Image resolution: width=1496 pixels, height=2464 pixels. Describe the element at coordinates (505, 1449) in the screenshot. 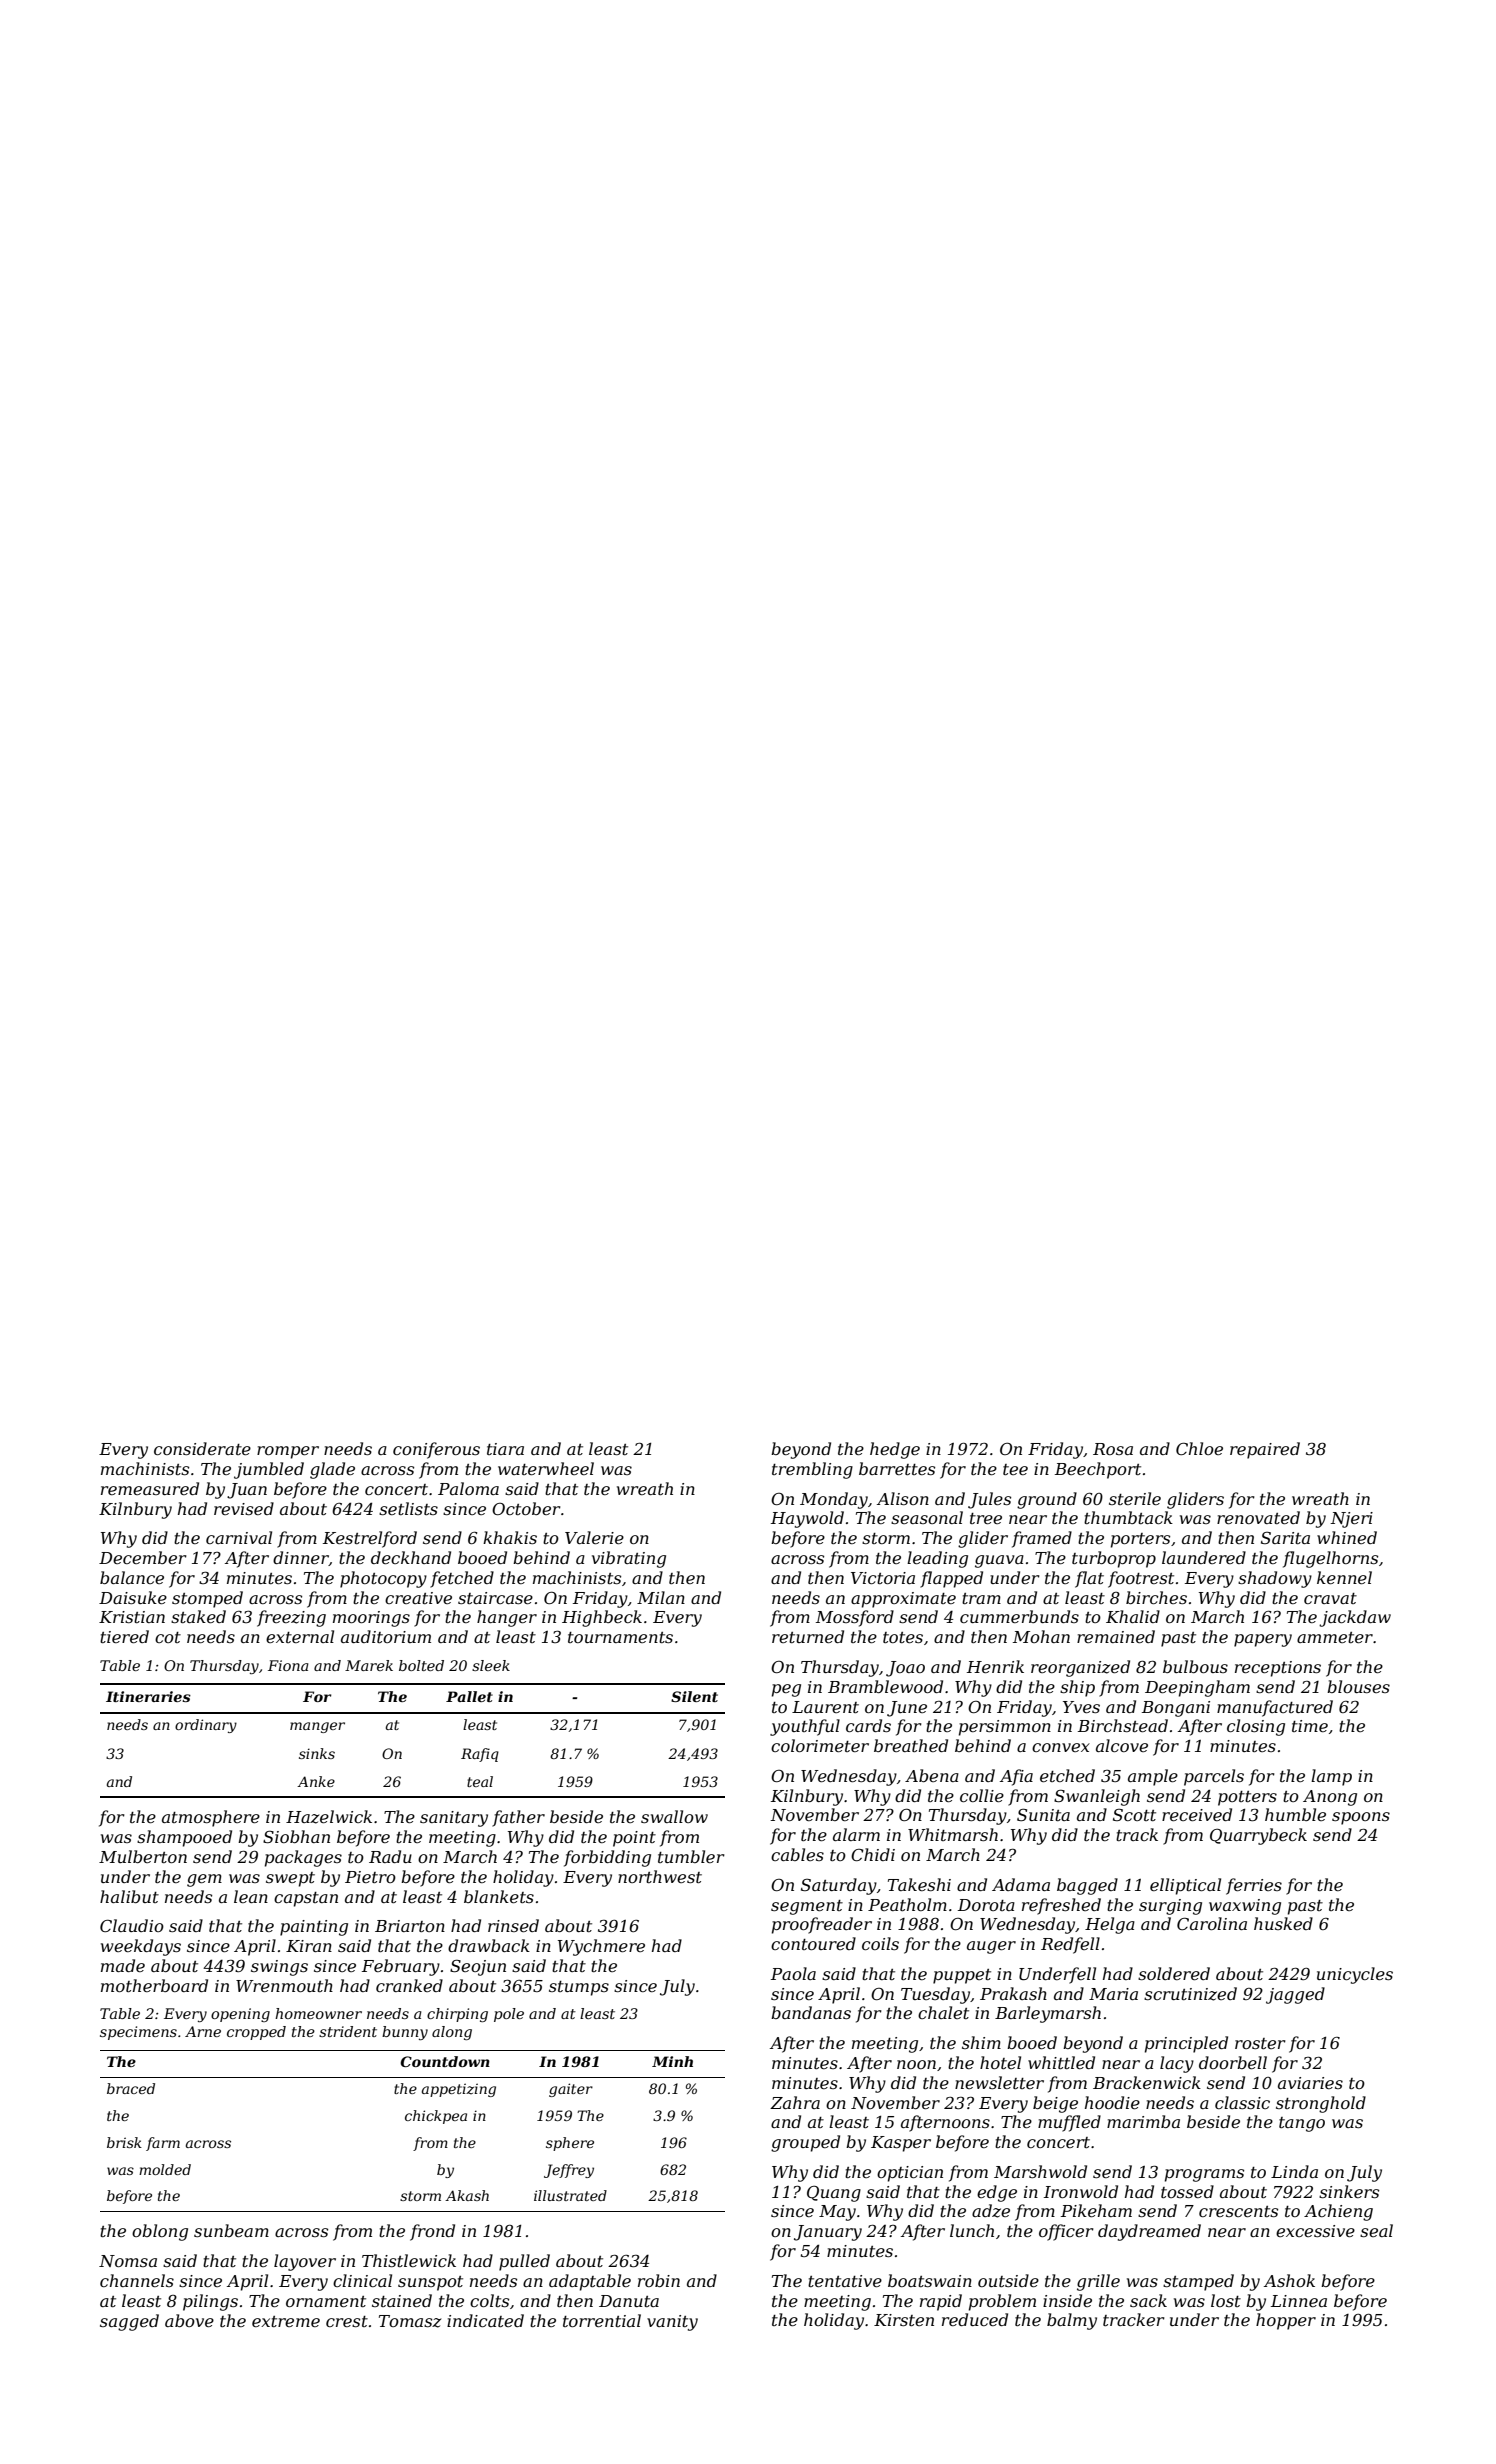

I see `tiara` at that location.
